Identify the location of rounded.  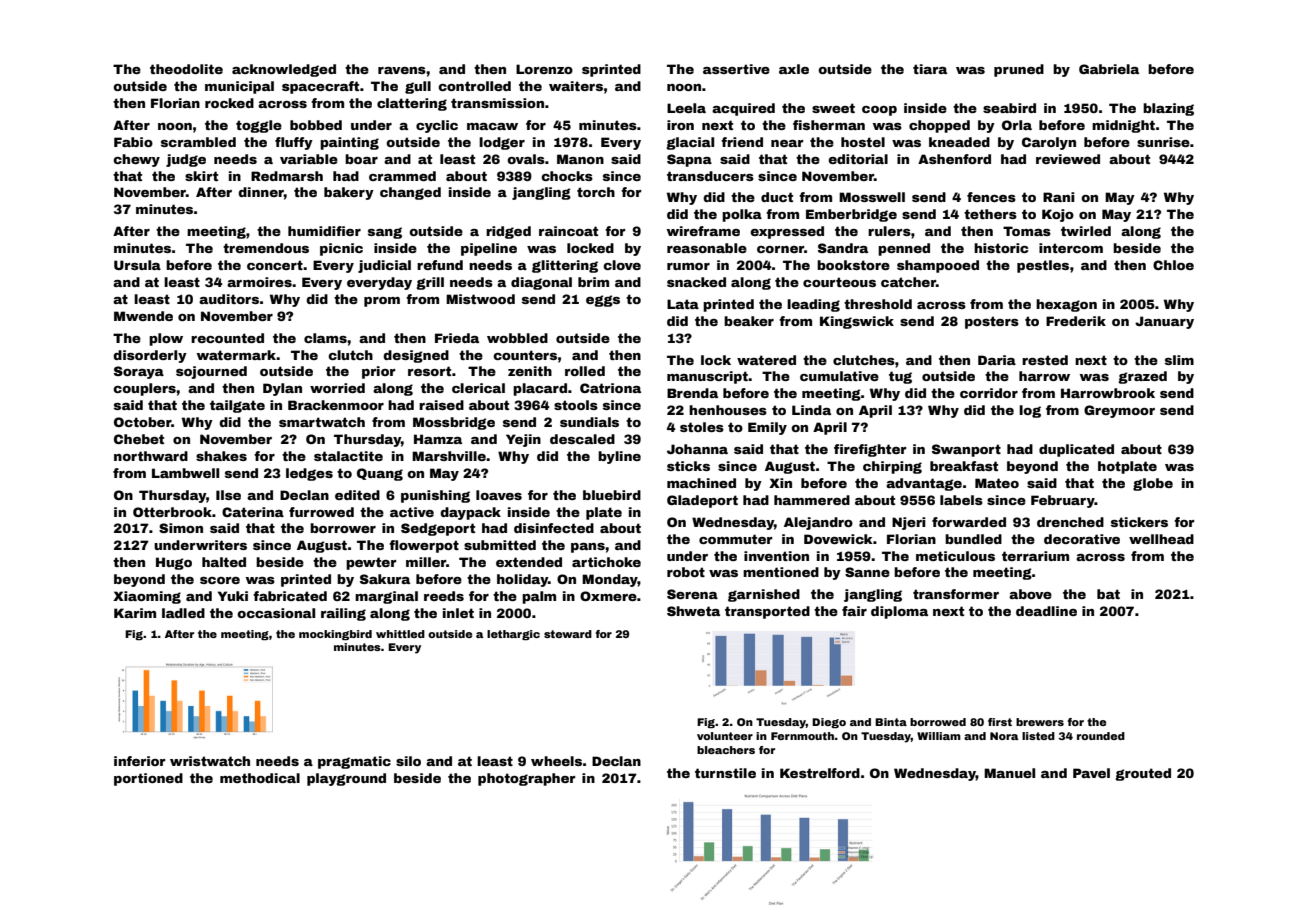
(1101, 736).
